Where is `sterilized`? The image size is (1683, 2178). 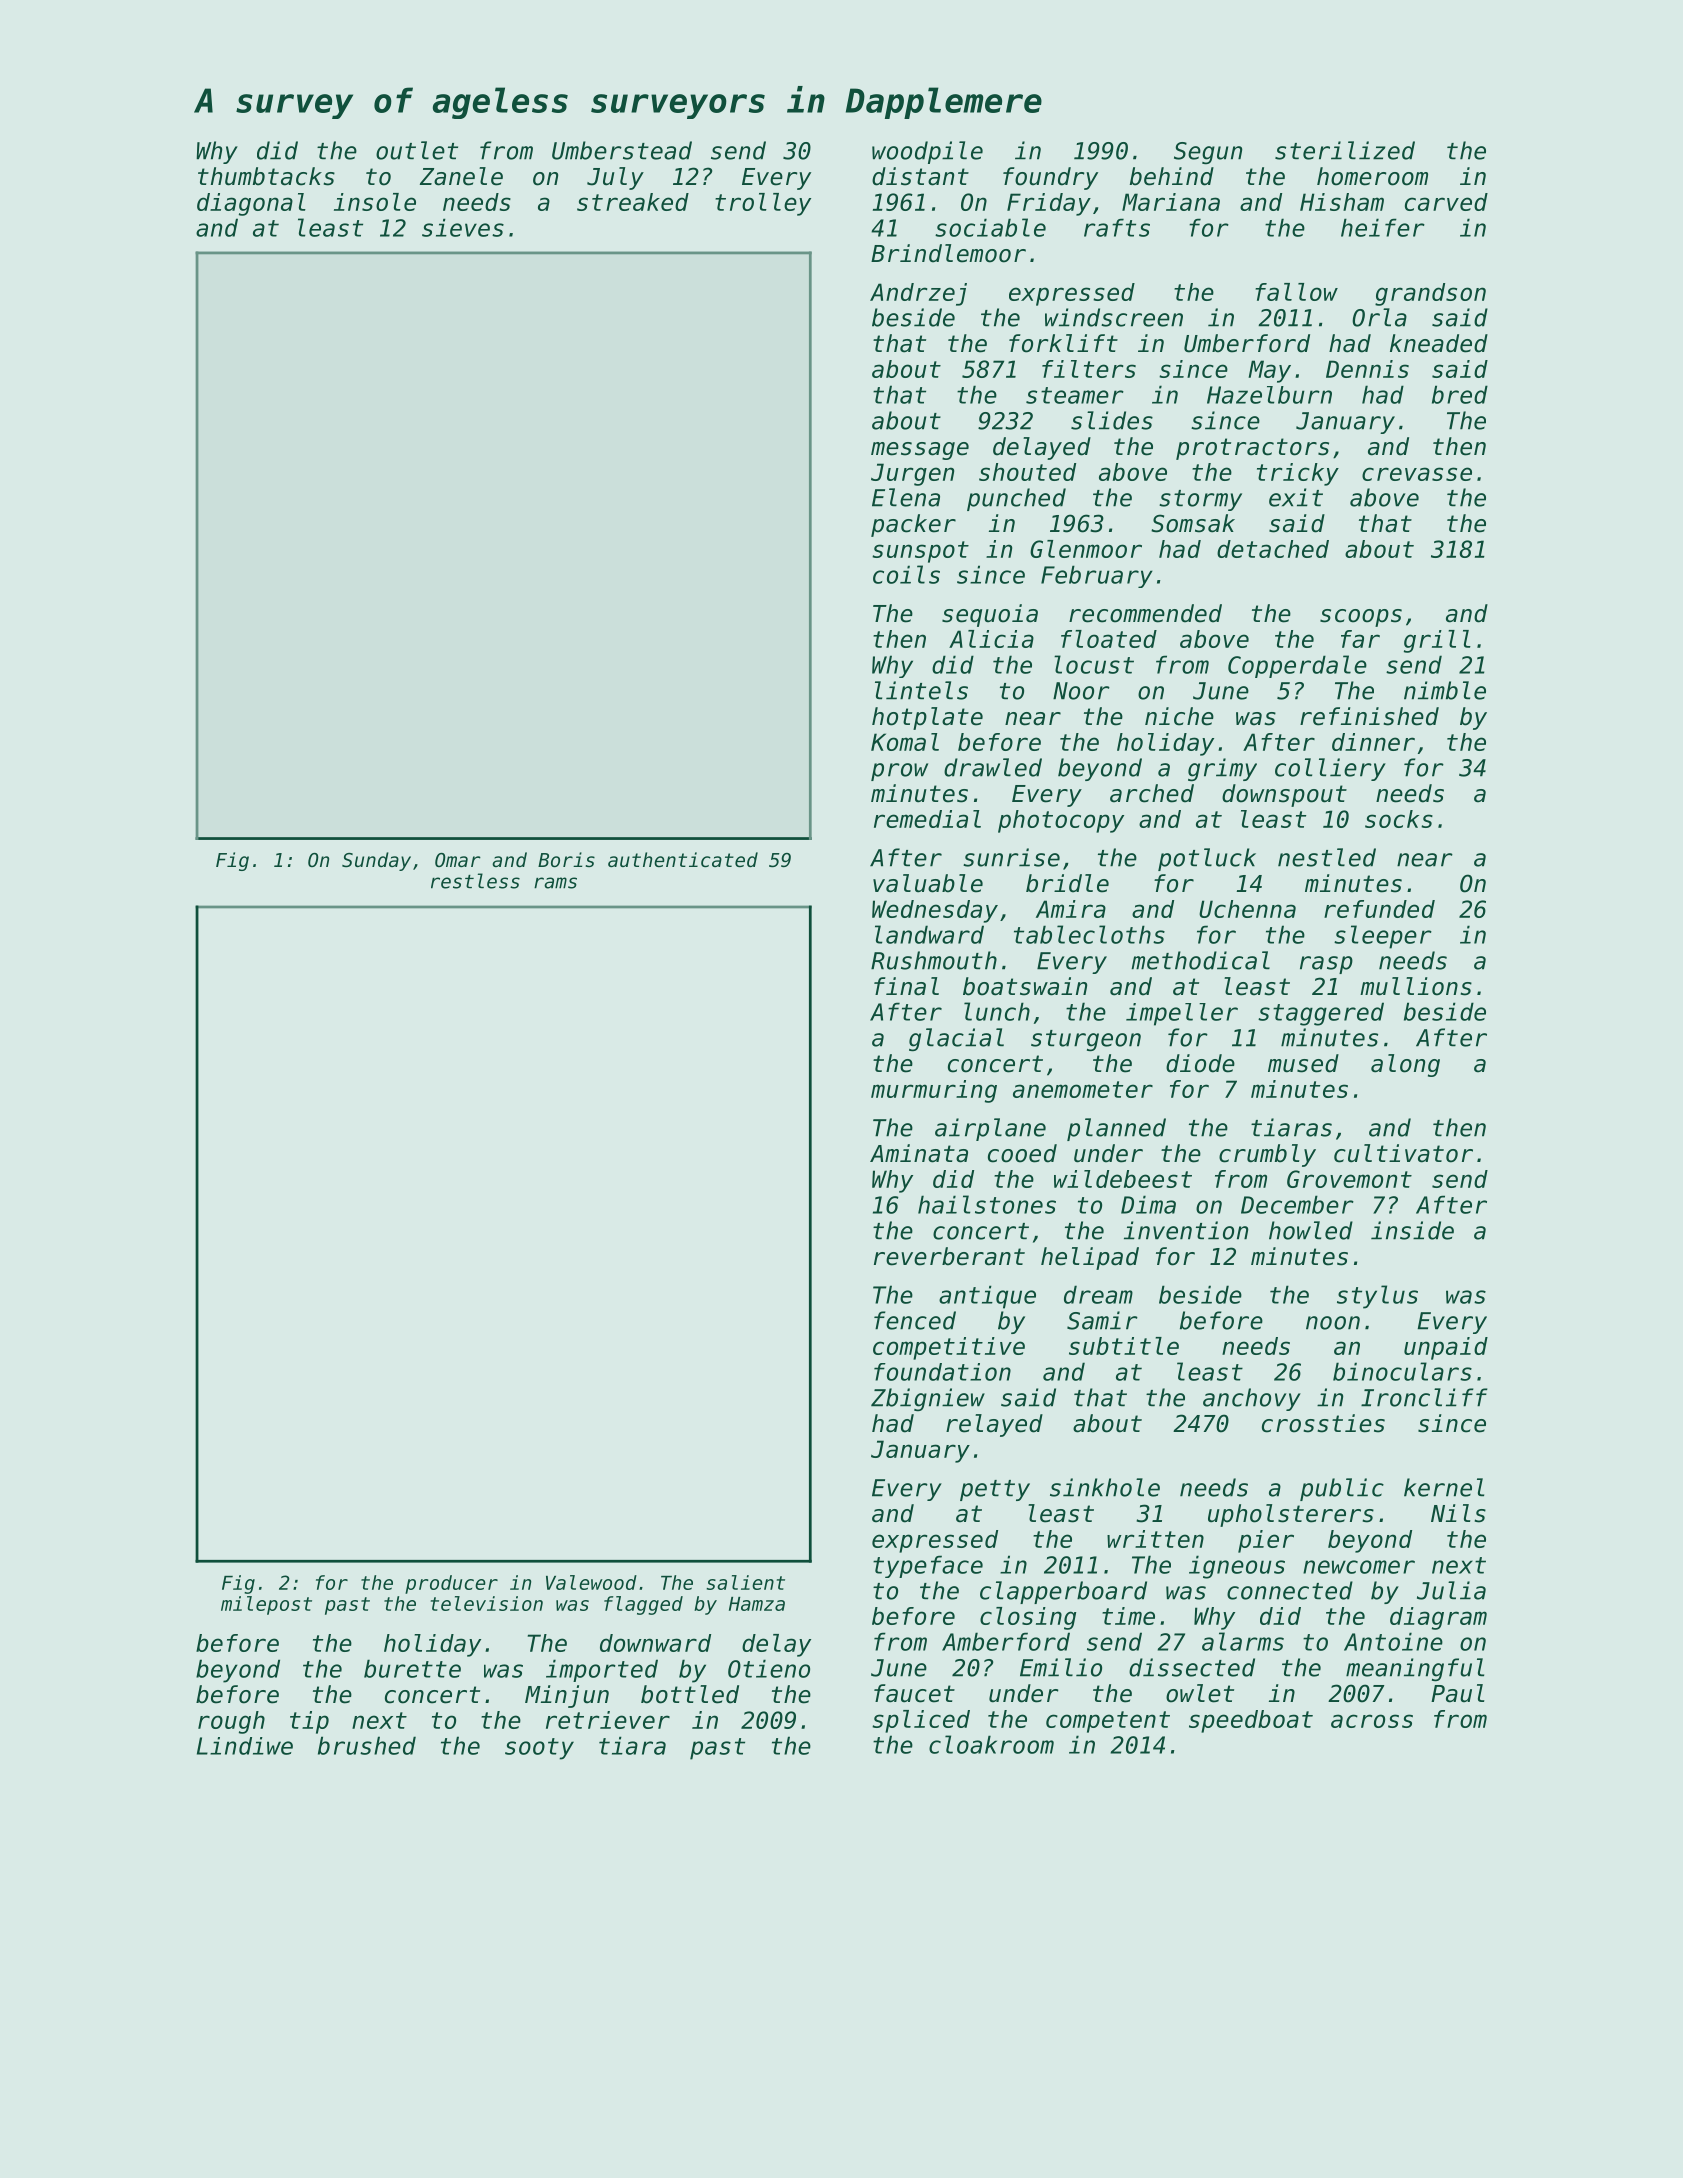 sterilized is located at coordinates (1345, 150).
